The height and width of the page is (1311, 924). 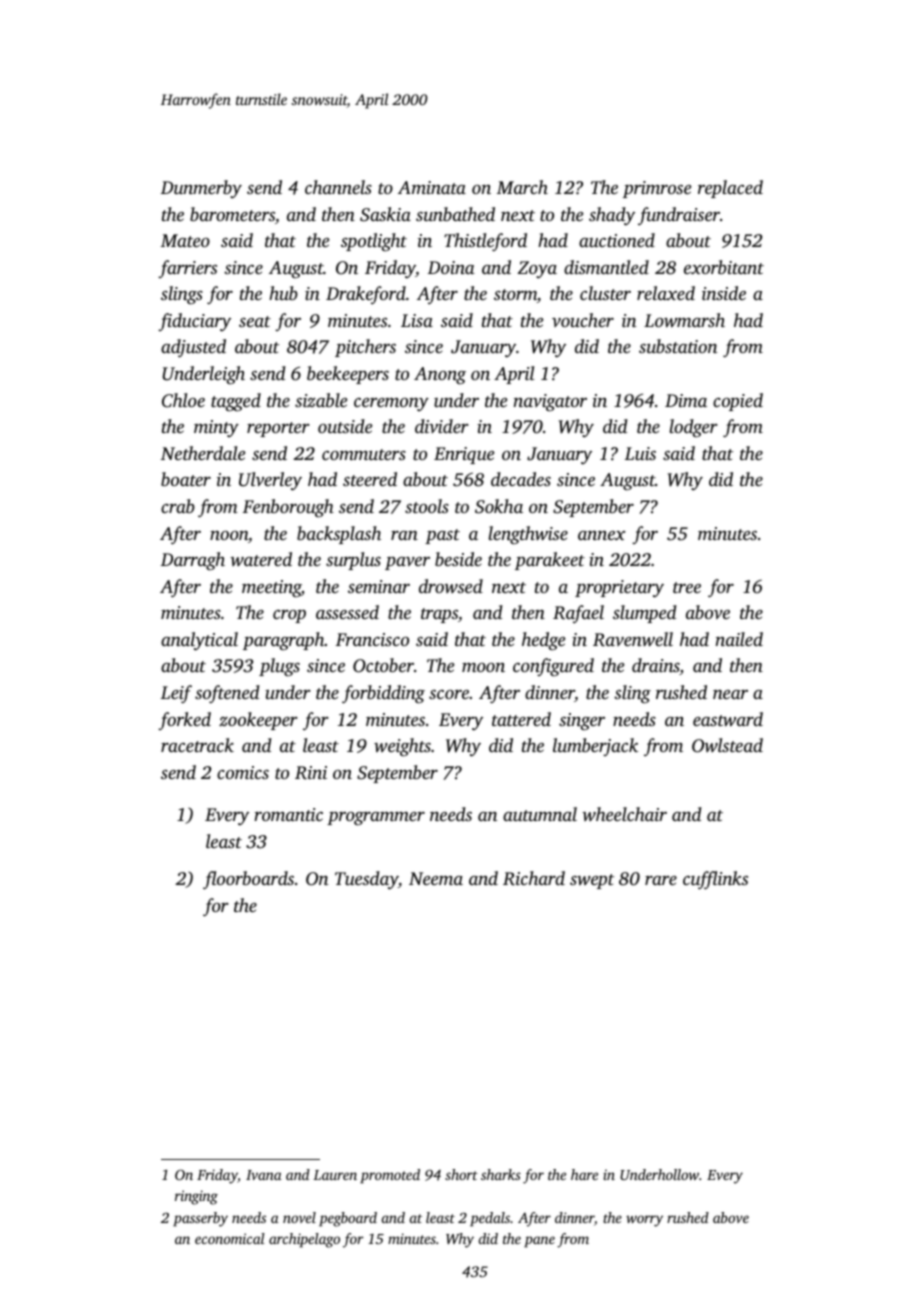 I want to click on ringing, so click(x=196, y=1197).
